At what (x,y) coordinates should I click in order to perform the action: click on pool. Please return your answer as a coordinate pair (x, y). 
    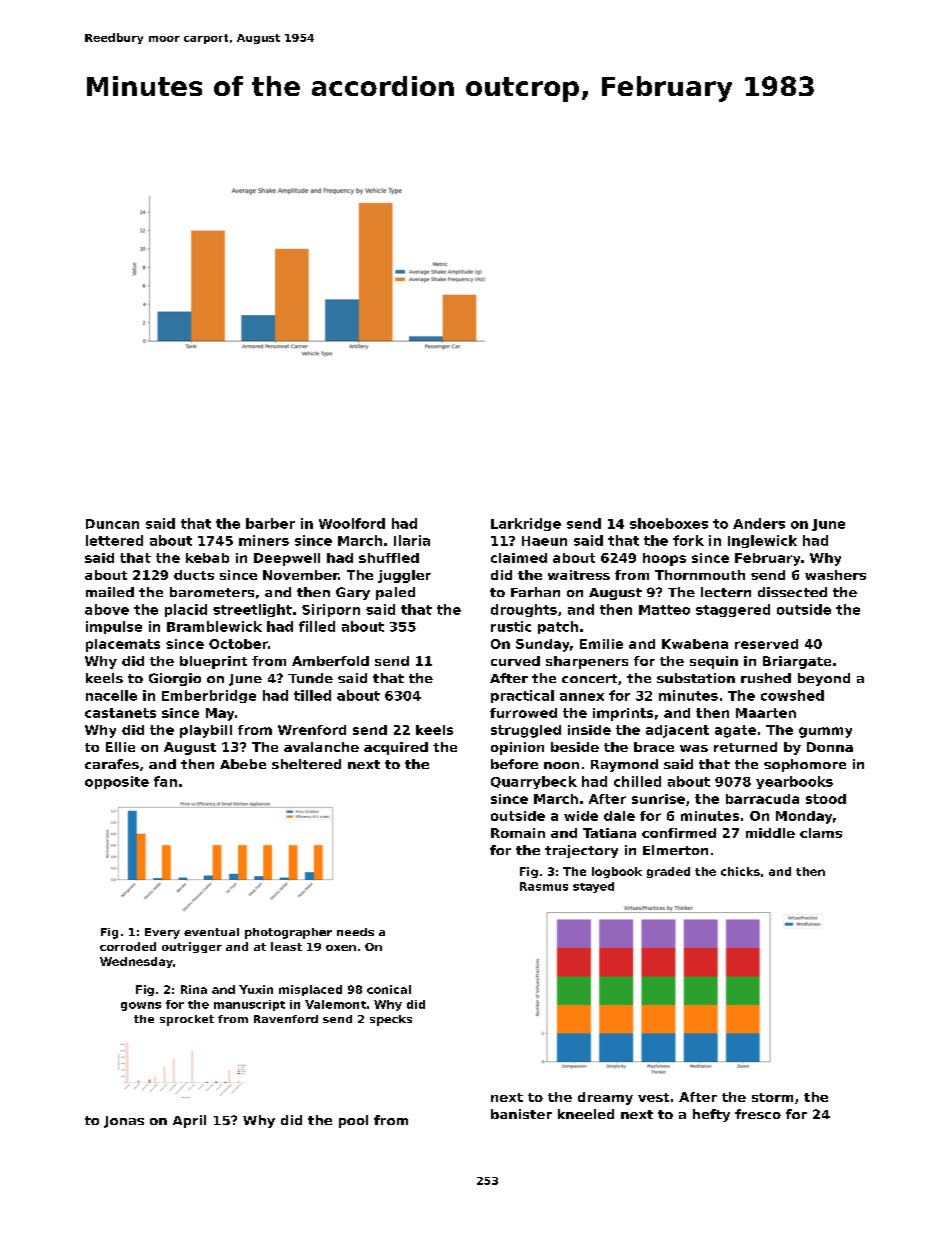
    Looking at the image, I should click on (353, 1121).
